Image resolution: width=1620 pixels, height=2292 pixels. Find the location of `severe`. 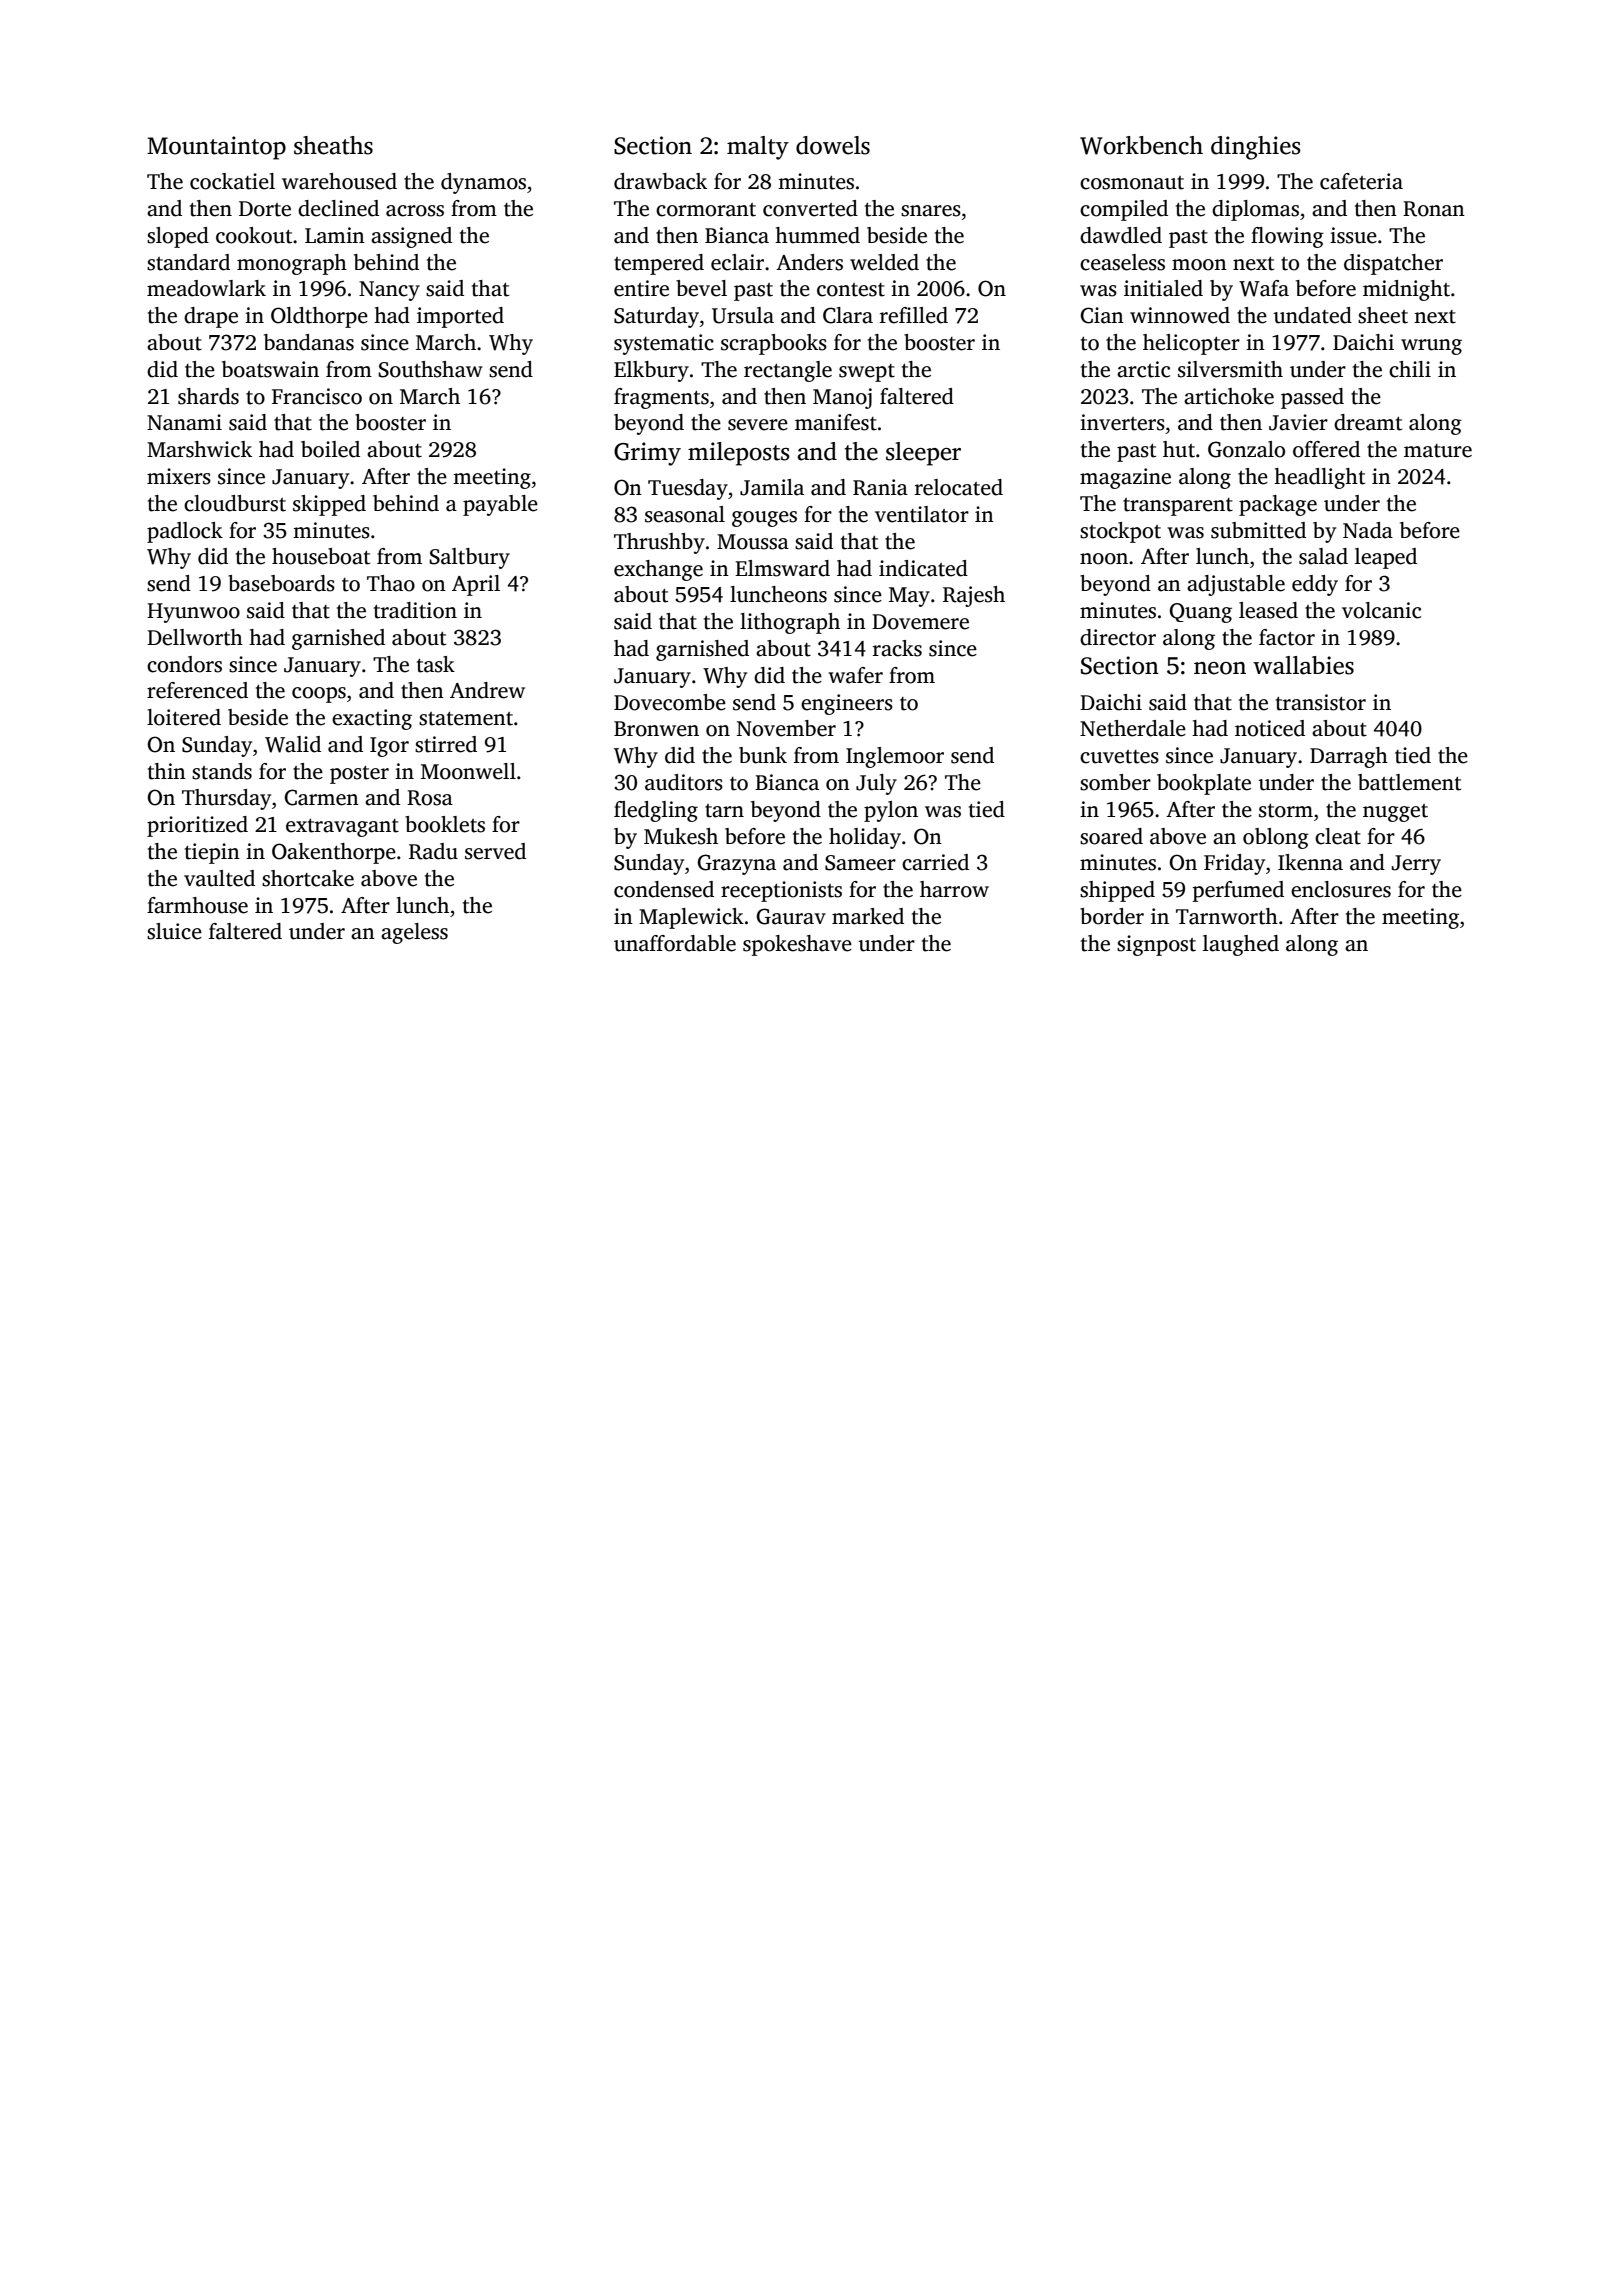

severe is located at coordinates (758, 425).
